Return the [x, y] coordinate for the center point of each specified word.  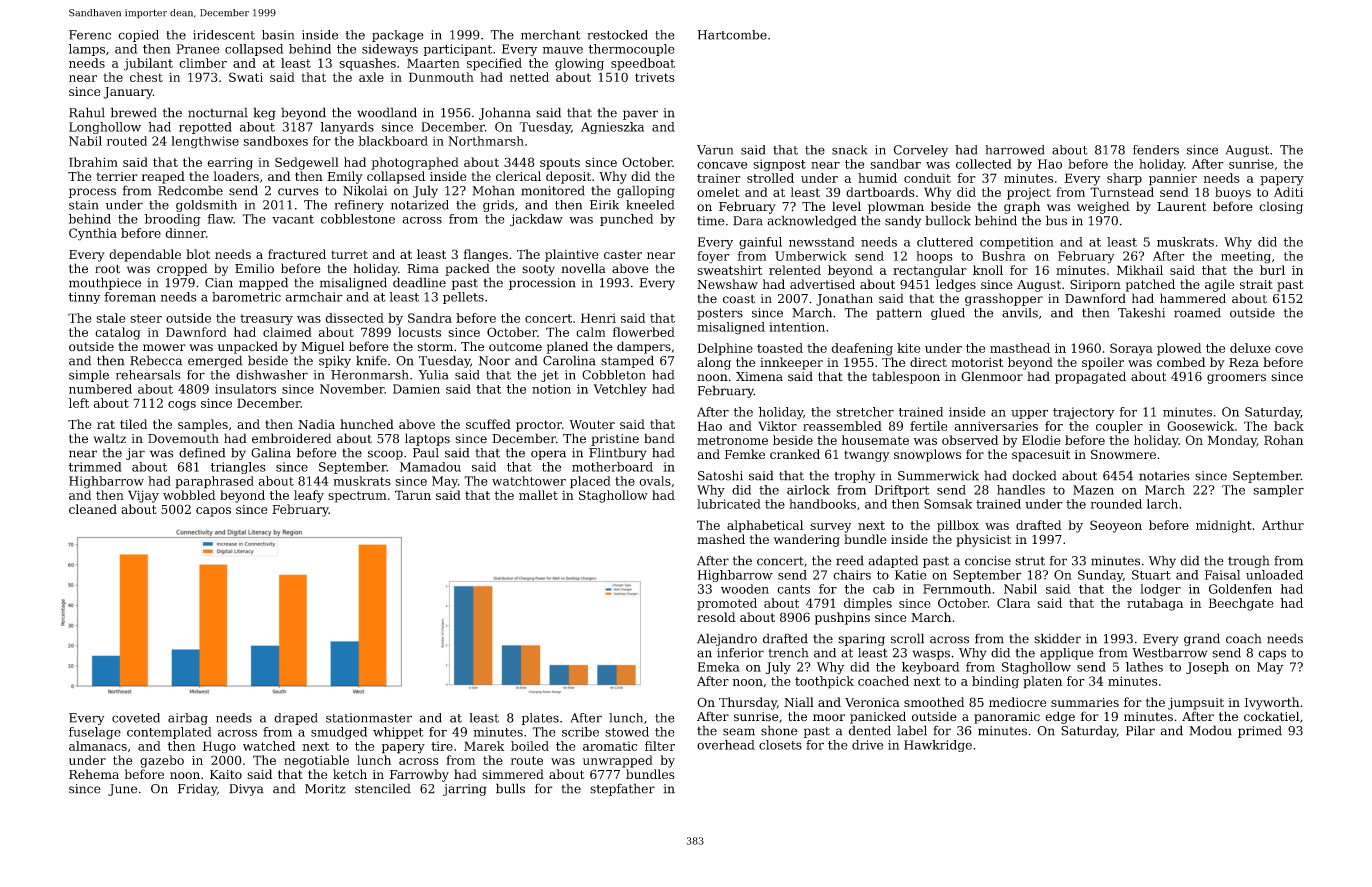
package [398, 36]
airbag [188, 719]
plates [540, 719]
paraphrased [214, 482]
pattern [899, 314]
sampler [1278, 491]
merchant [550, 35]
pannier [1173, 179]
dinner [185, 233]
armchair [314, 297]
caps [1272, 655]
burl [1272, 270]
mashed [721, 539]
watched [269, 746]
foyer [713, 257]
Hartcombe [732, 35]
